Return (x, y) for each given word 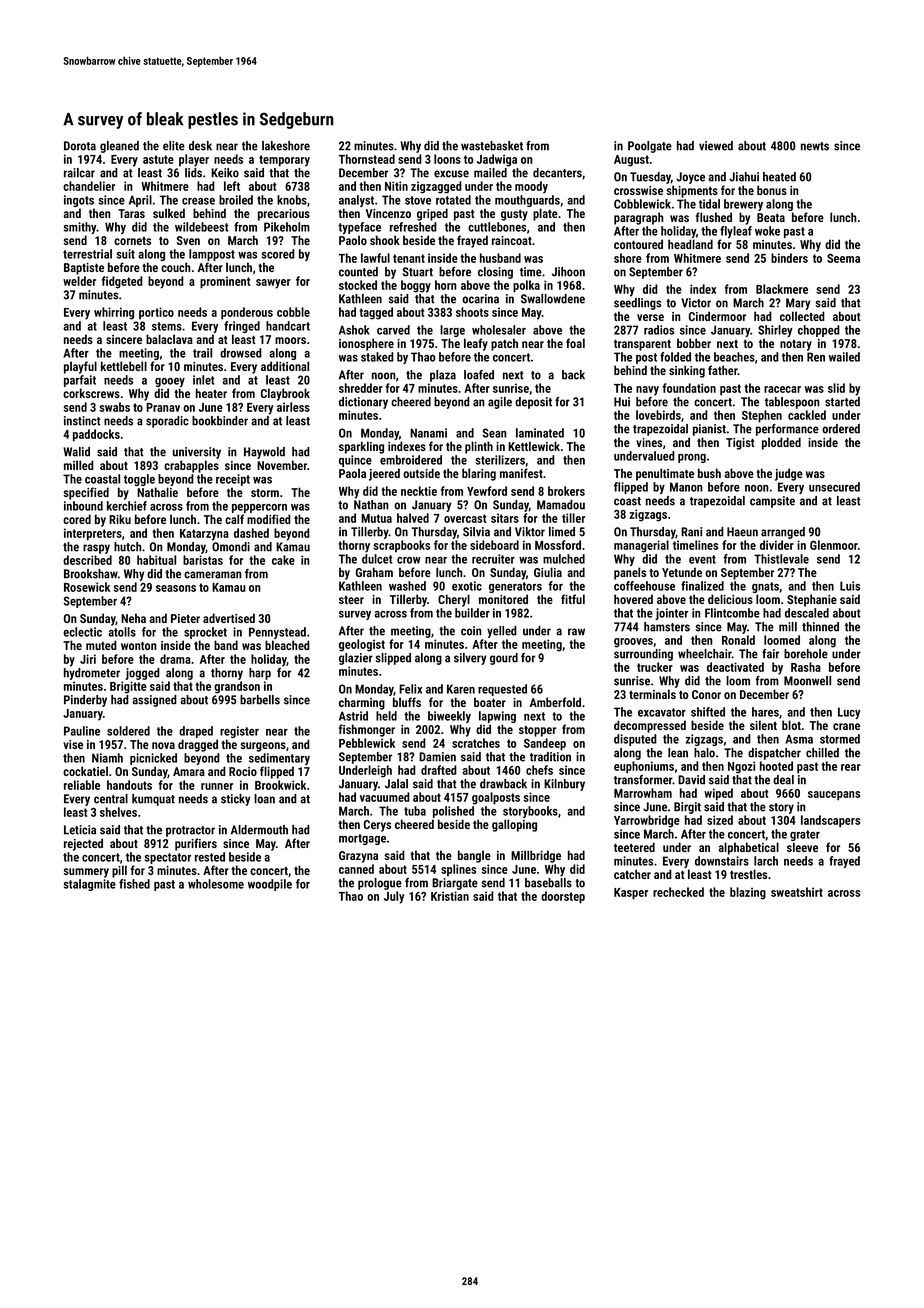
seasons (176, 588)
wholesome (216, 884)
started (842, 402)
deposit (533, 403)
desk (200, 146)
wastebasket (492, 146)
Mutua (376, 518)
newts (815, 146)
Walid (76, 452)
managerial (641, 546)
